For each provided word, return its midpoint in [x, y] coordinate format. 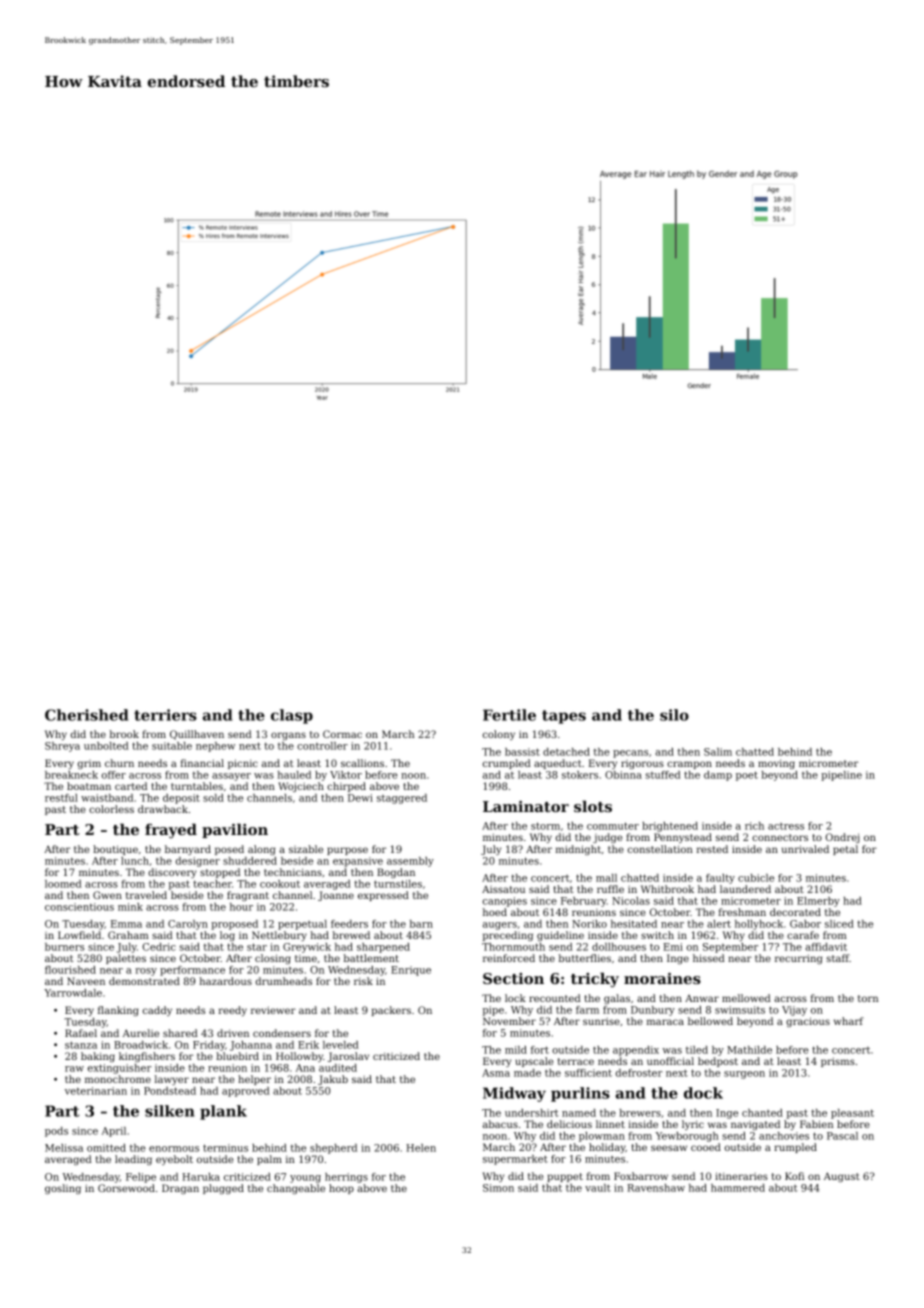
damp [718, 776]
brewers [640, 1113]
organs [288, 736]
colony [499, 735]
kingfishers [147, 1057]
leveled [341, 1045]
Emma [126, 924]
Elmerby [818, 902]
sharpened [383, 948]
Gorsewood [126, 1188]
